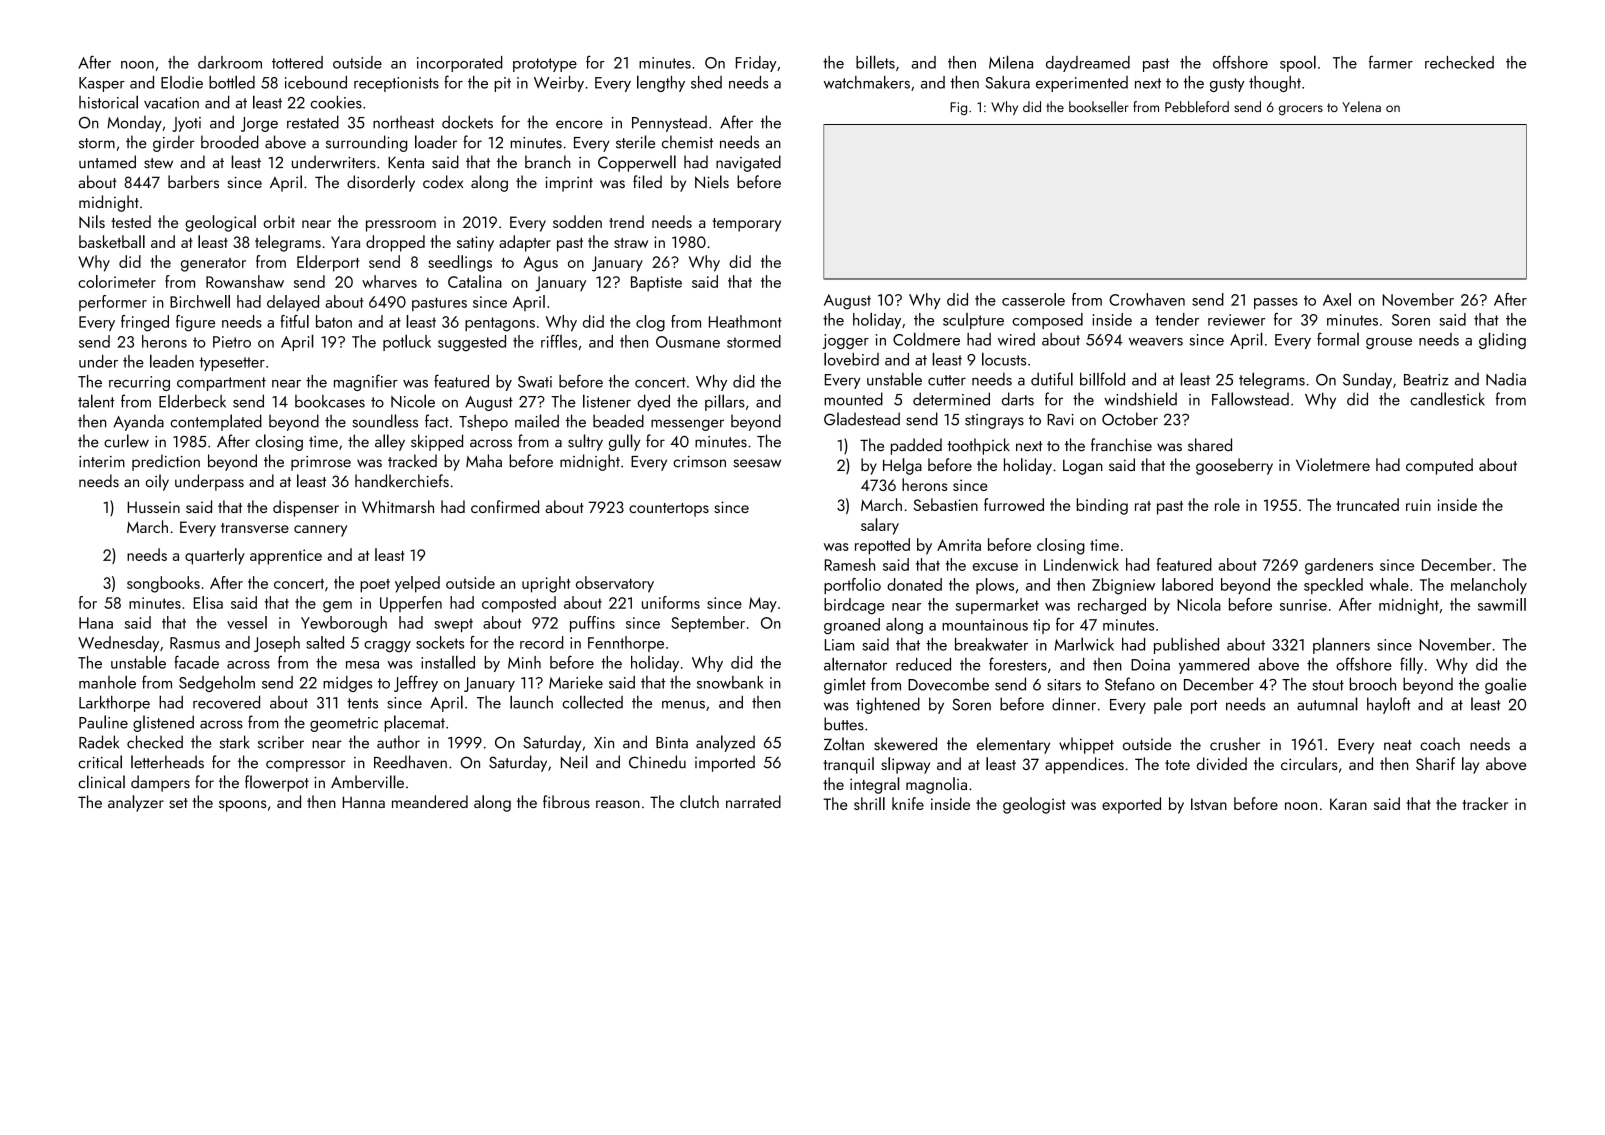 The image size is (1605, 1135). I want to click on untamed, so click(107, 162).
